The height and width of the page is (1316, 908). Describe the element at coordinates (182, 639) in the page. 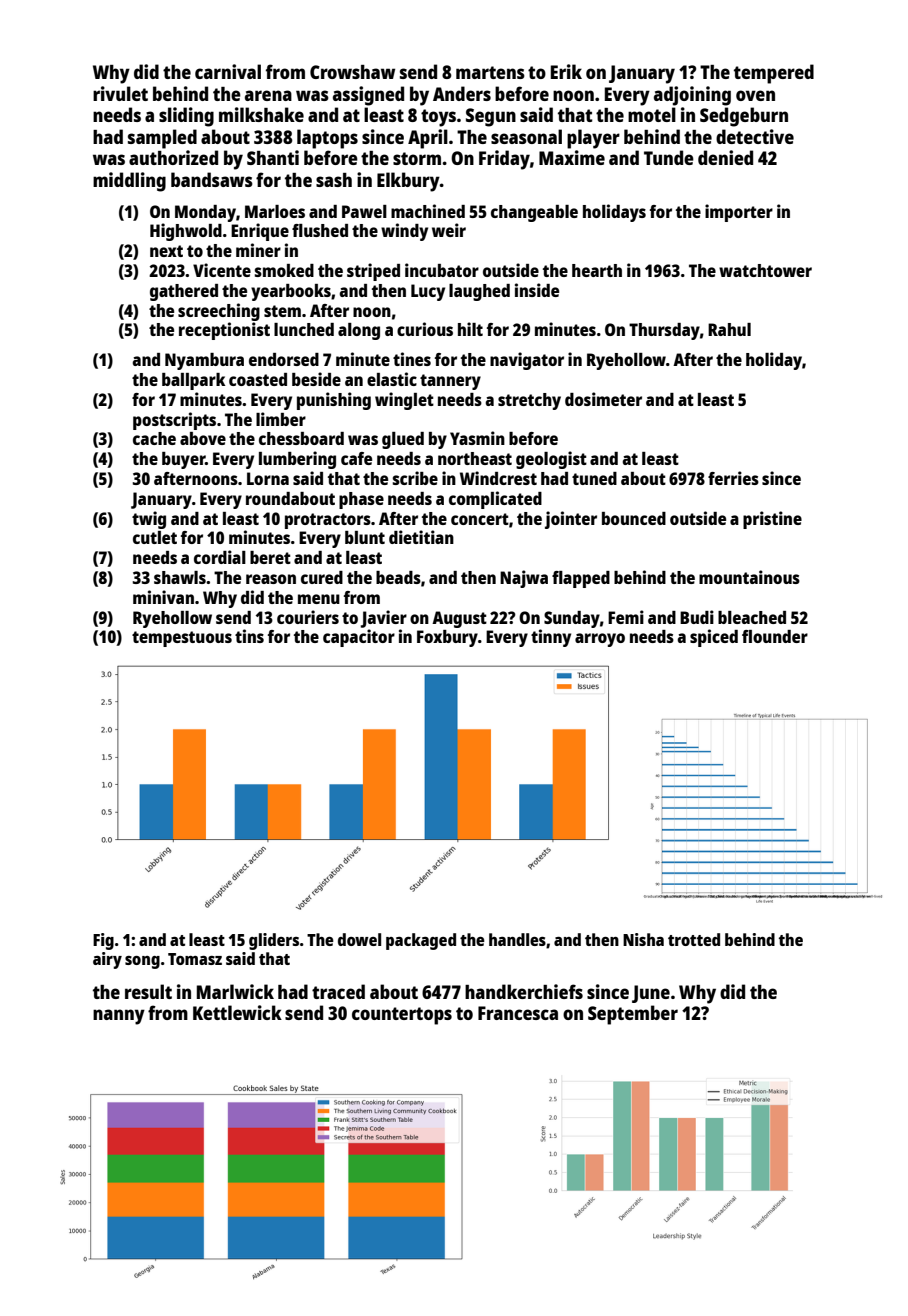

I see `tempestuous` at that location.
